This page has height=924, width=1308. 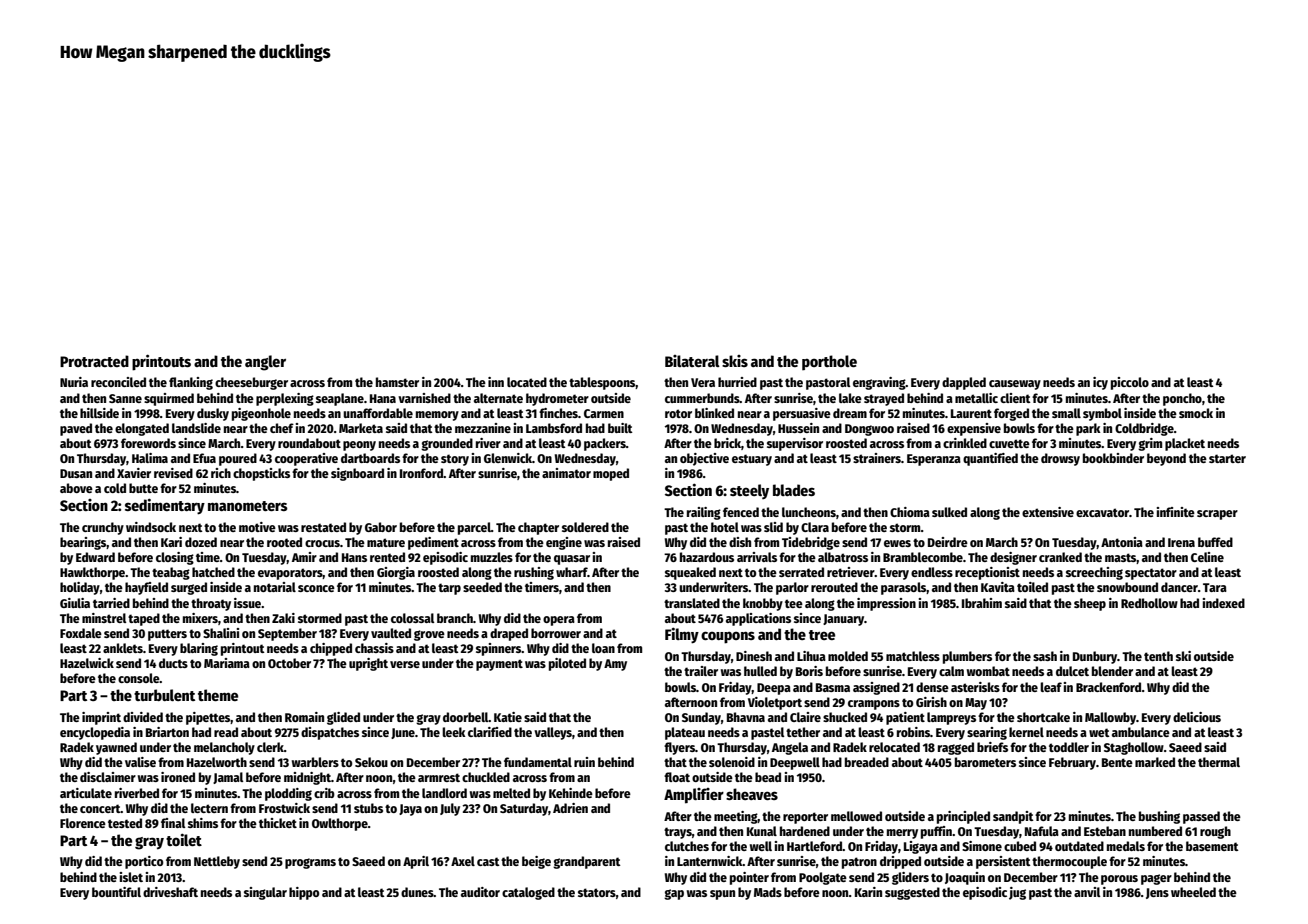 I want to click on piccolo, so click(x=1130, y=383).
